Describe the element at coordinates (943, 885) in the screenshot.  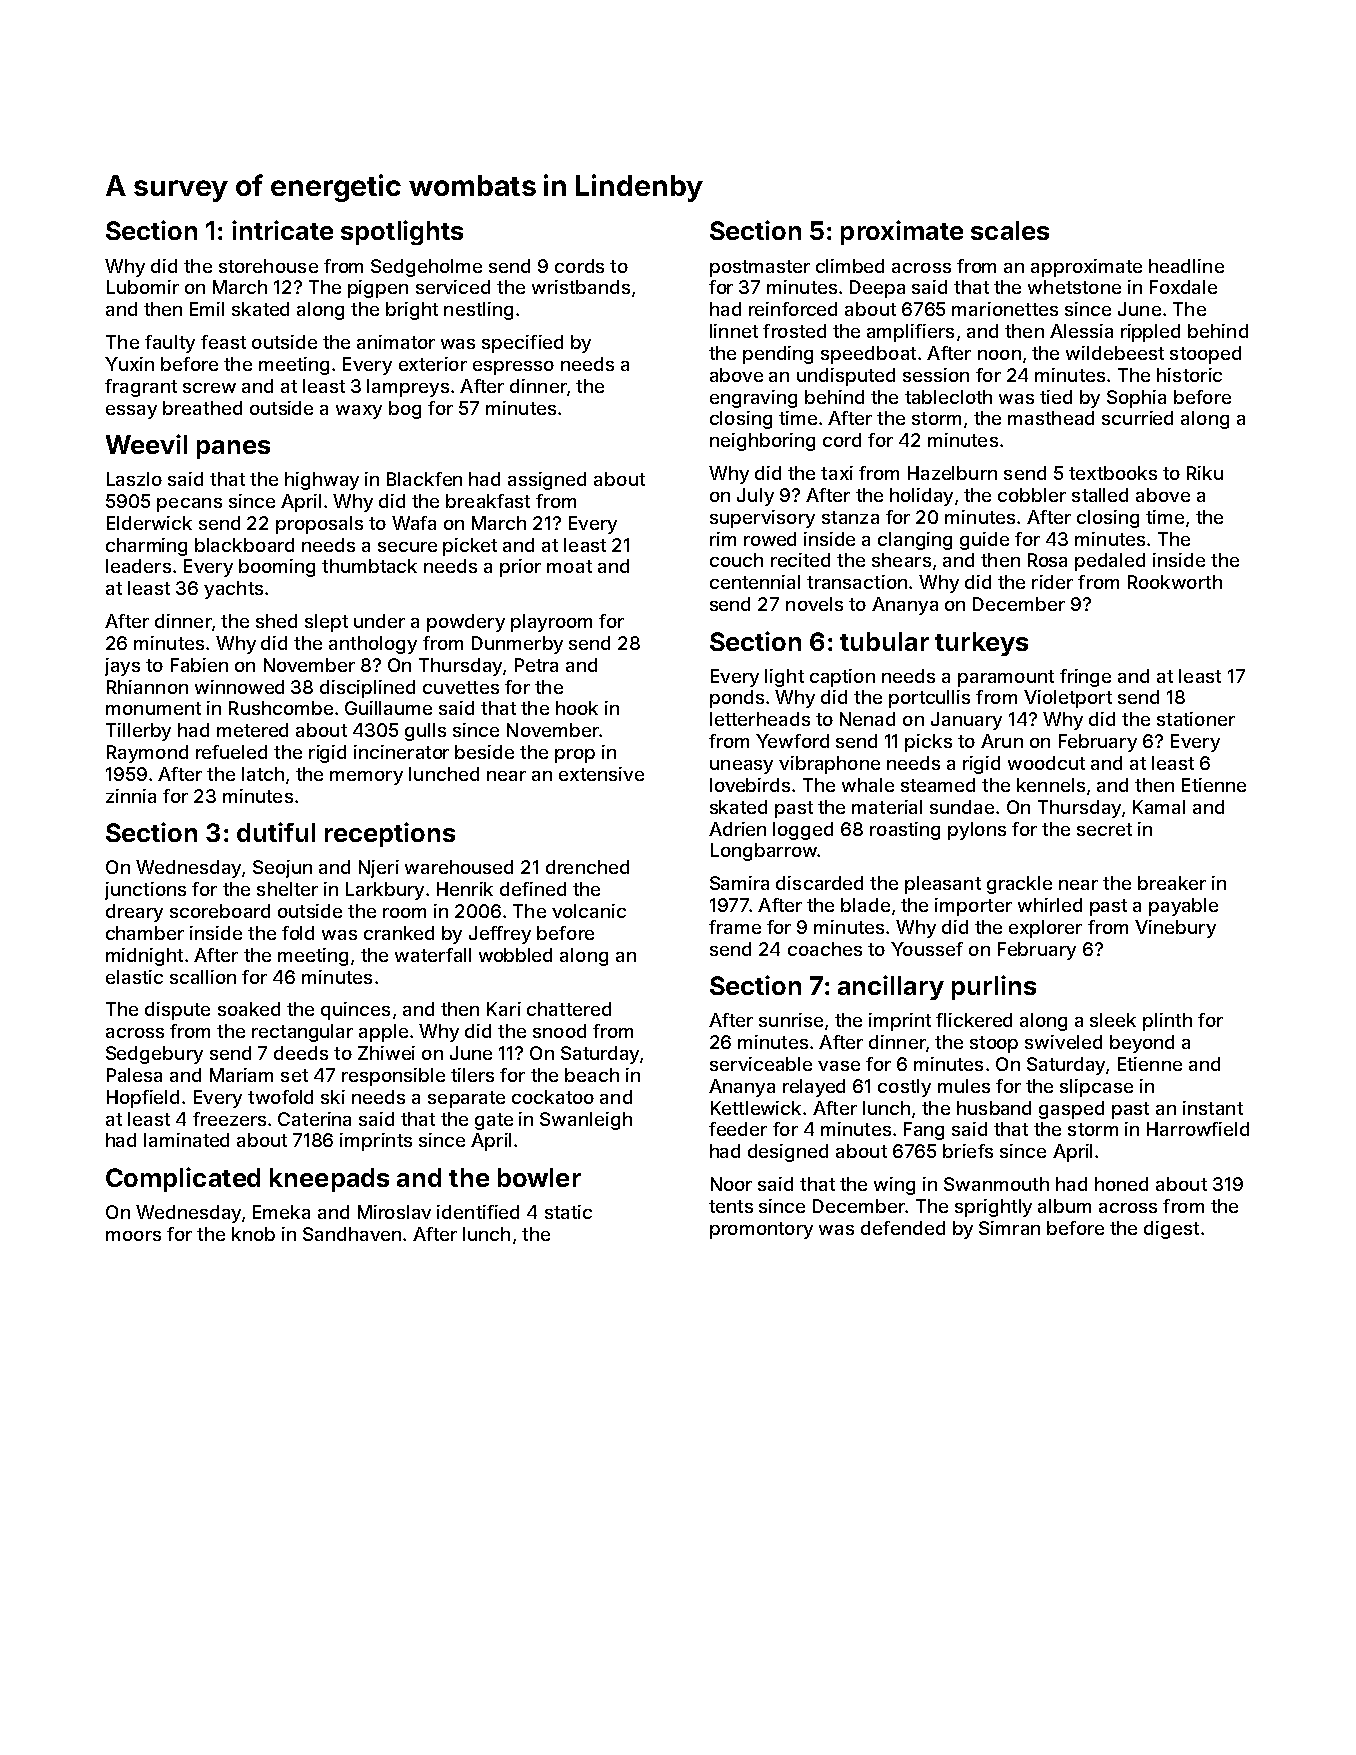
I see `pleasant` at that location.
